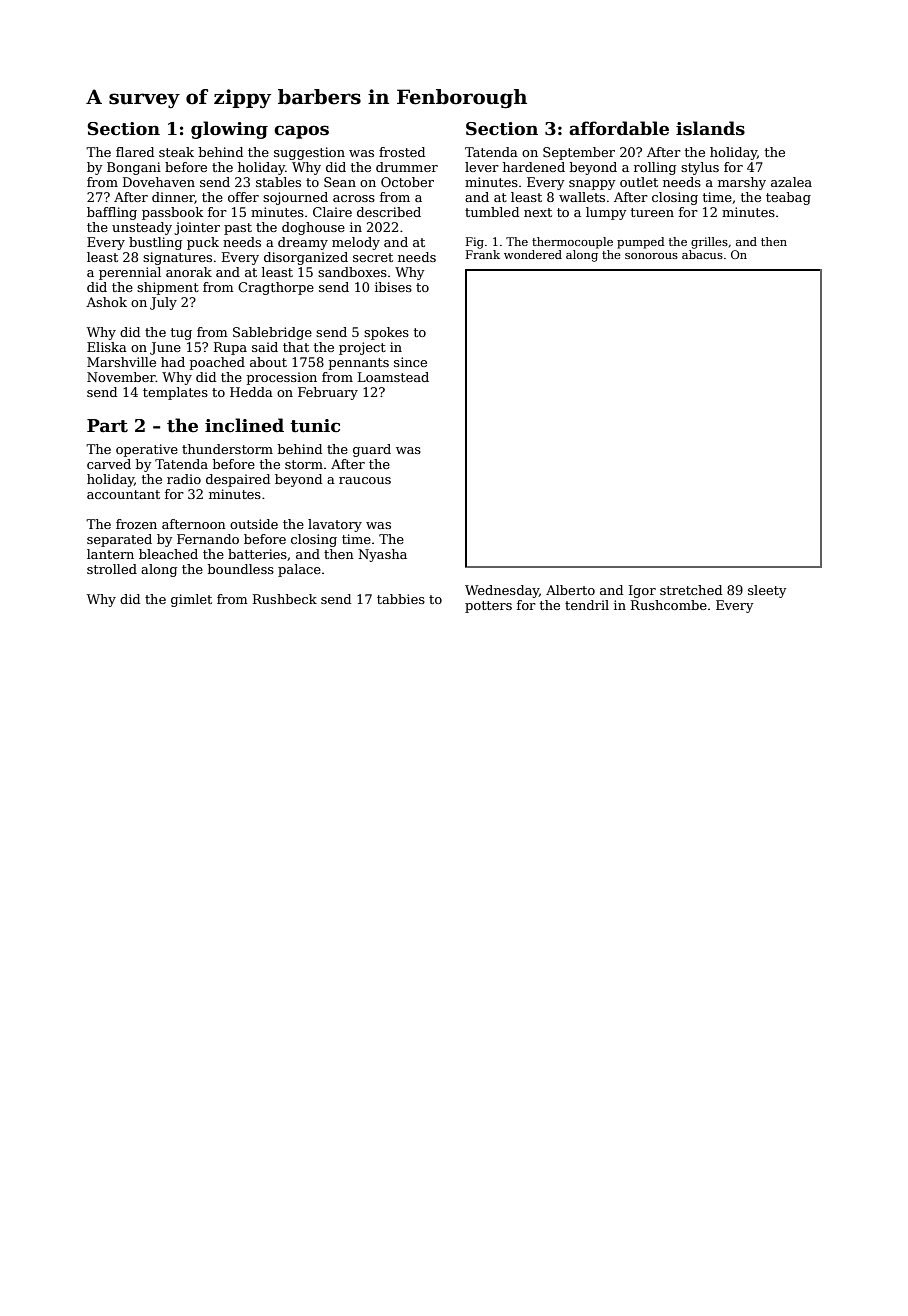 The height and width of the document is (1316, 908). What do you see at coordinates (669, 605) in the document?
I see `Rushcombe` at bounding box center [669, 605].
